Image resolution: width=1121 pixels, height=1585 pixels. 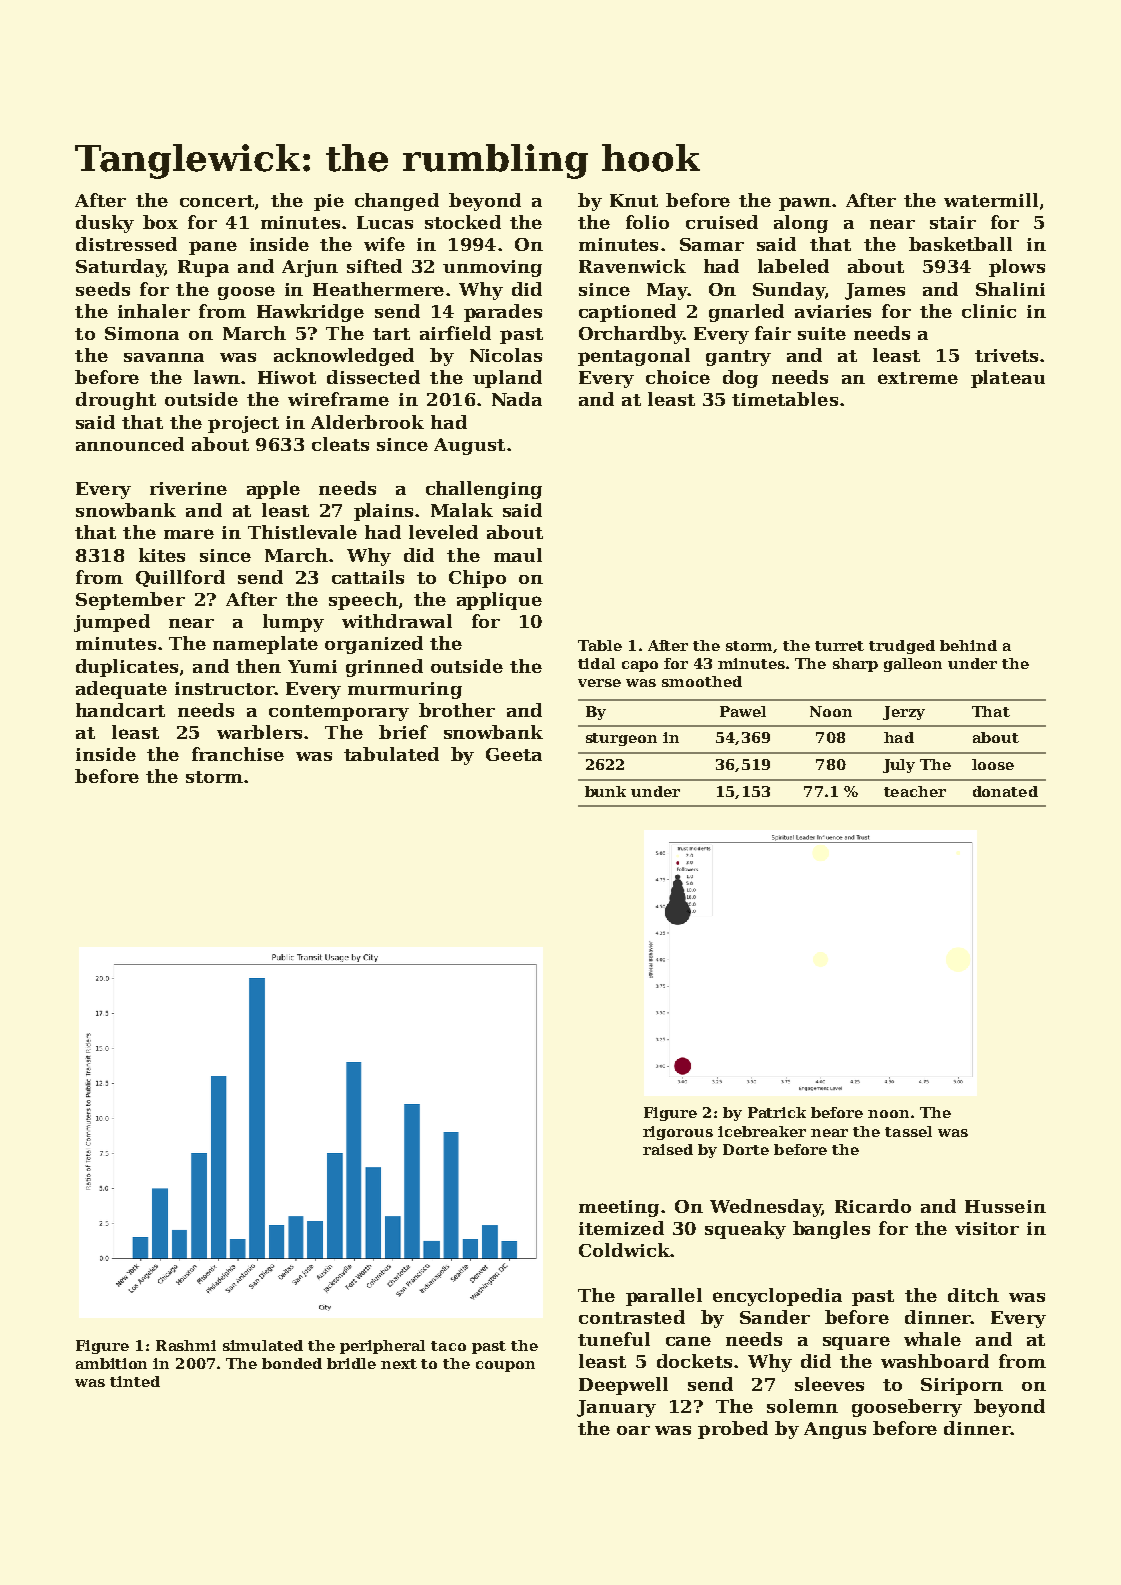 I want to click on tassel, so click(x=908, y=1131).
